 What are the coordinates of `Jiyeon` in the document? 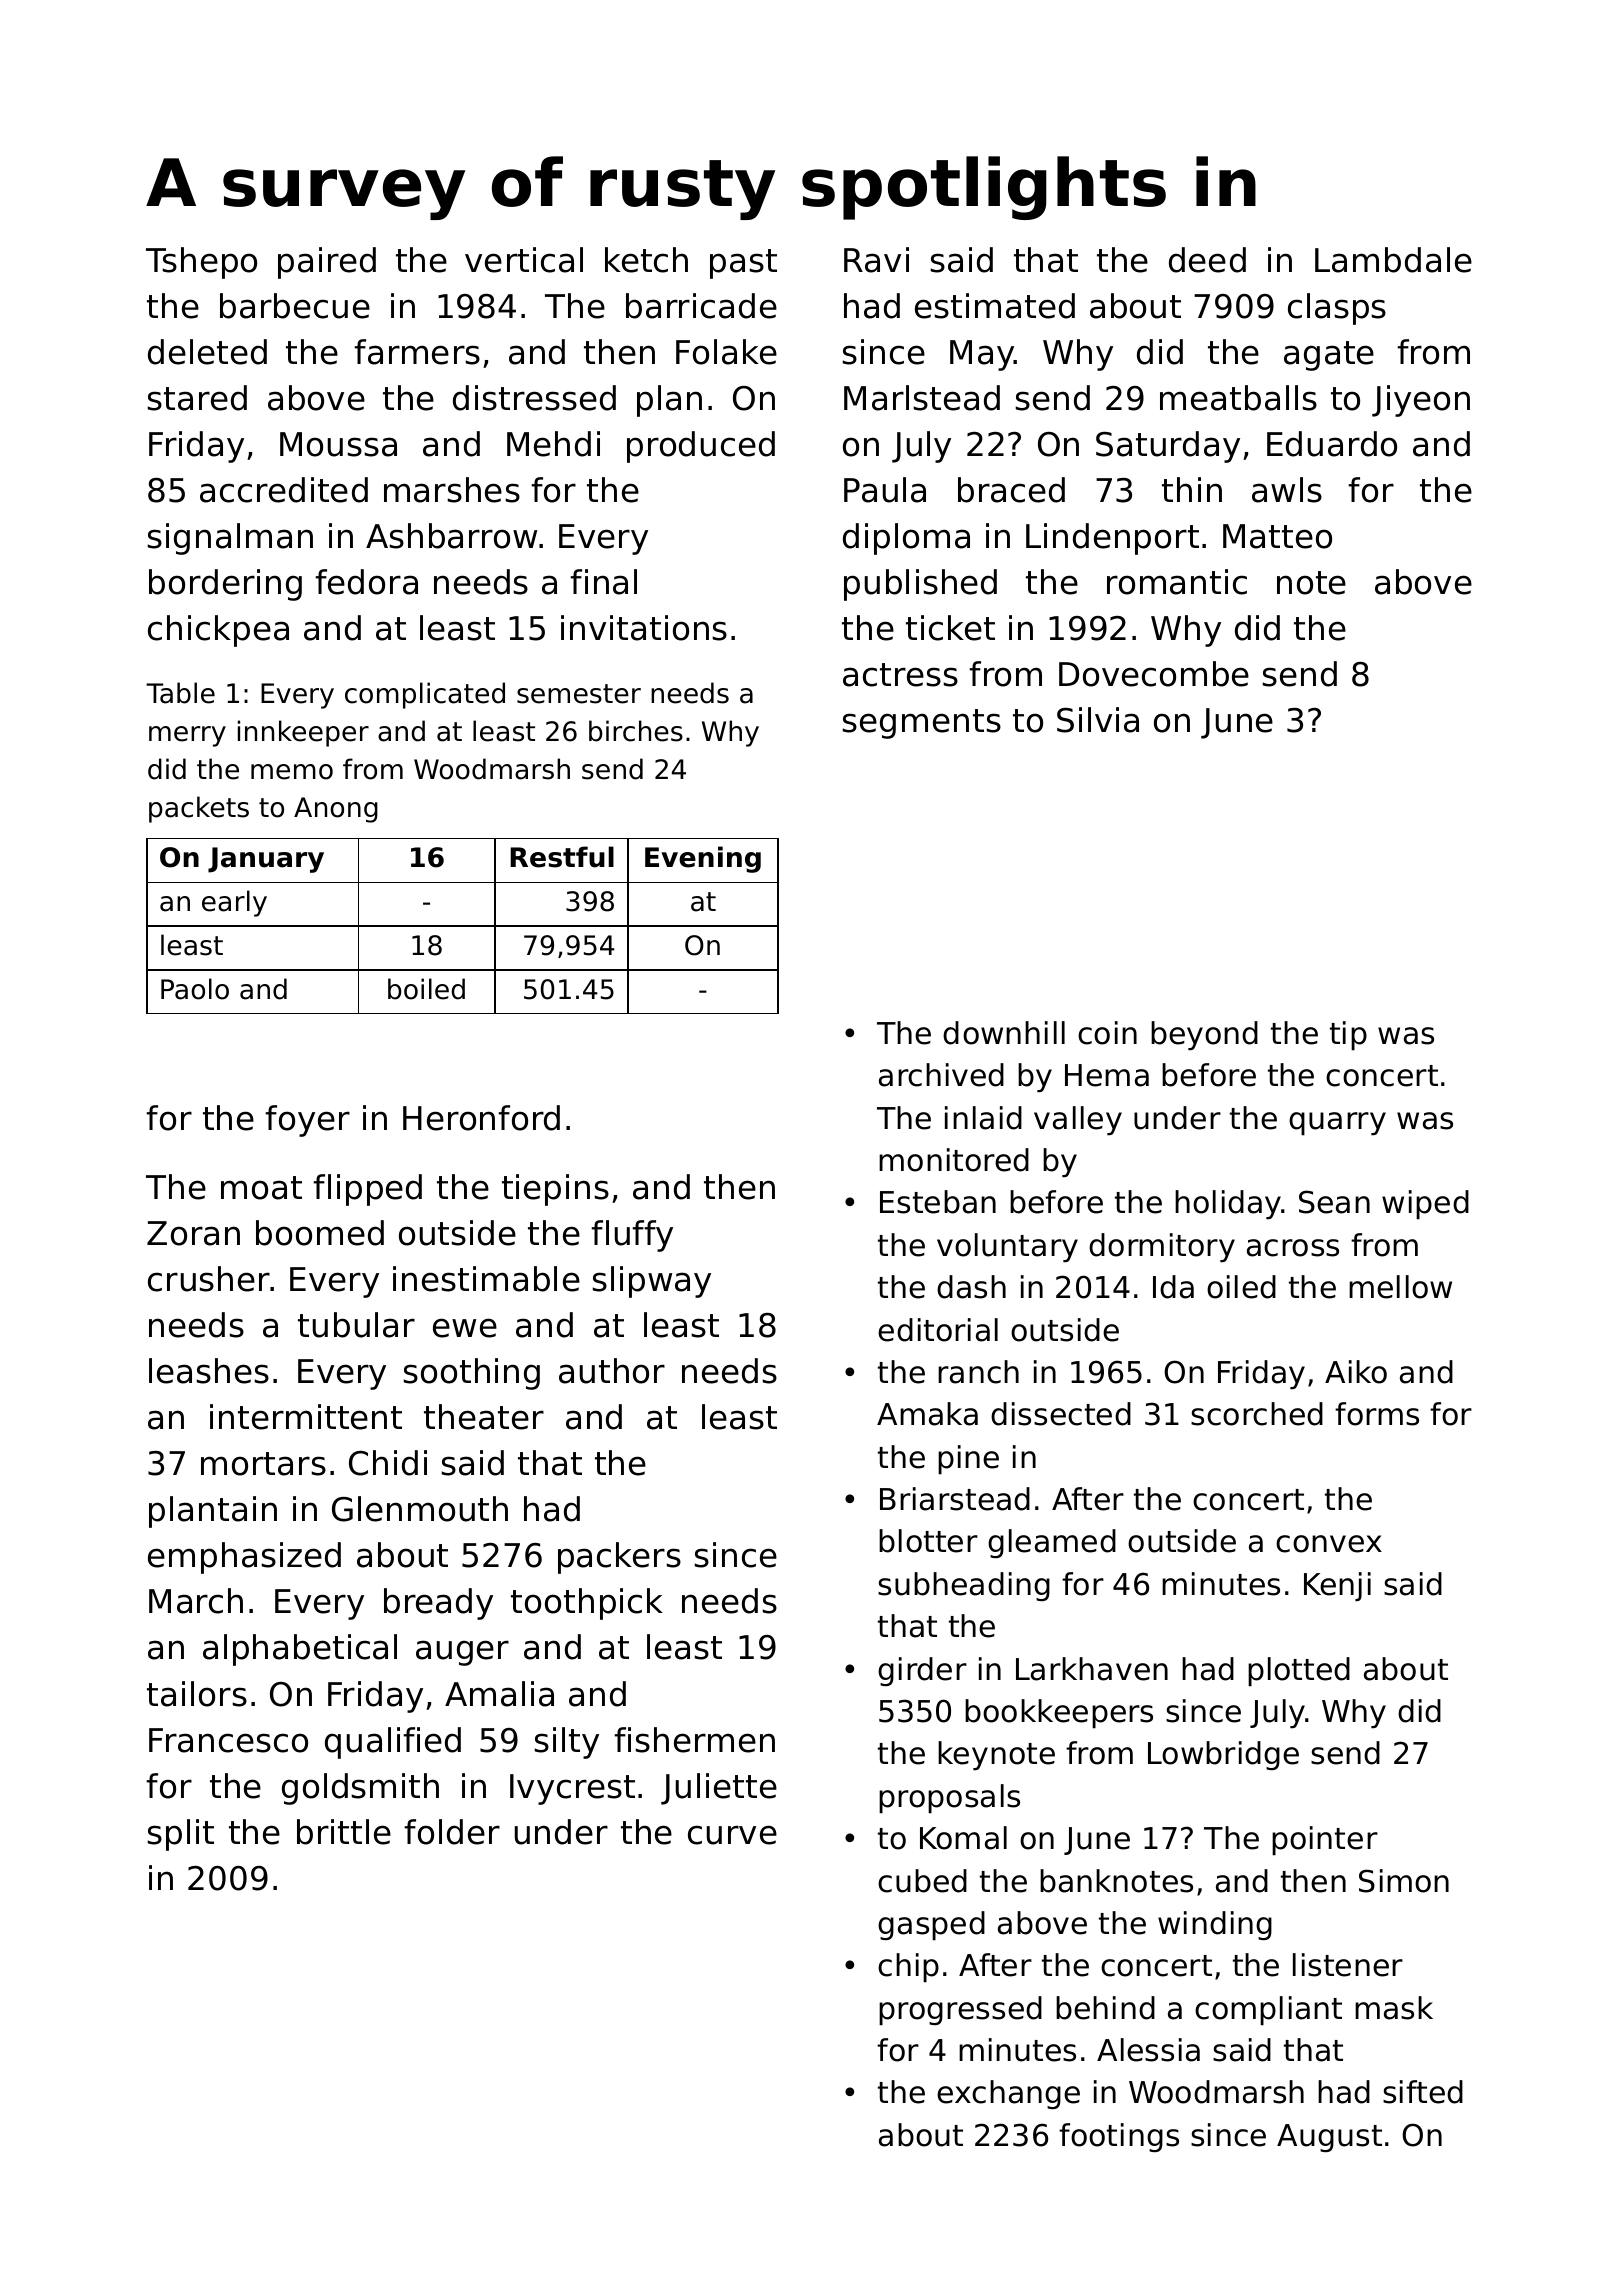 It's located at (1421, 401).
